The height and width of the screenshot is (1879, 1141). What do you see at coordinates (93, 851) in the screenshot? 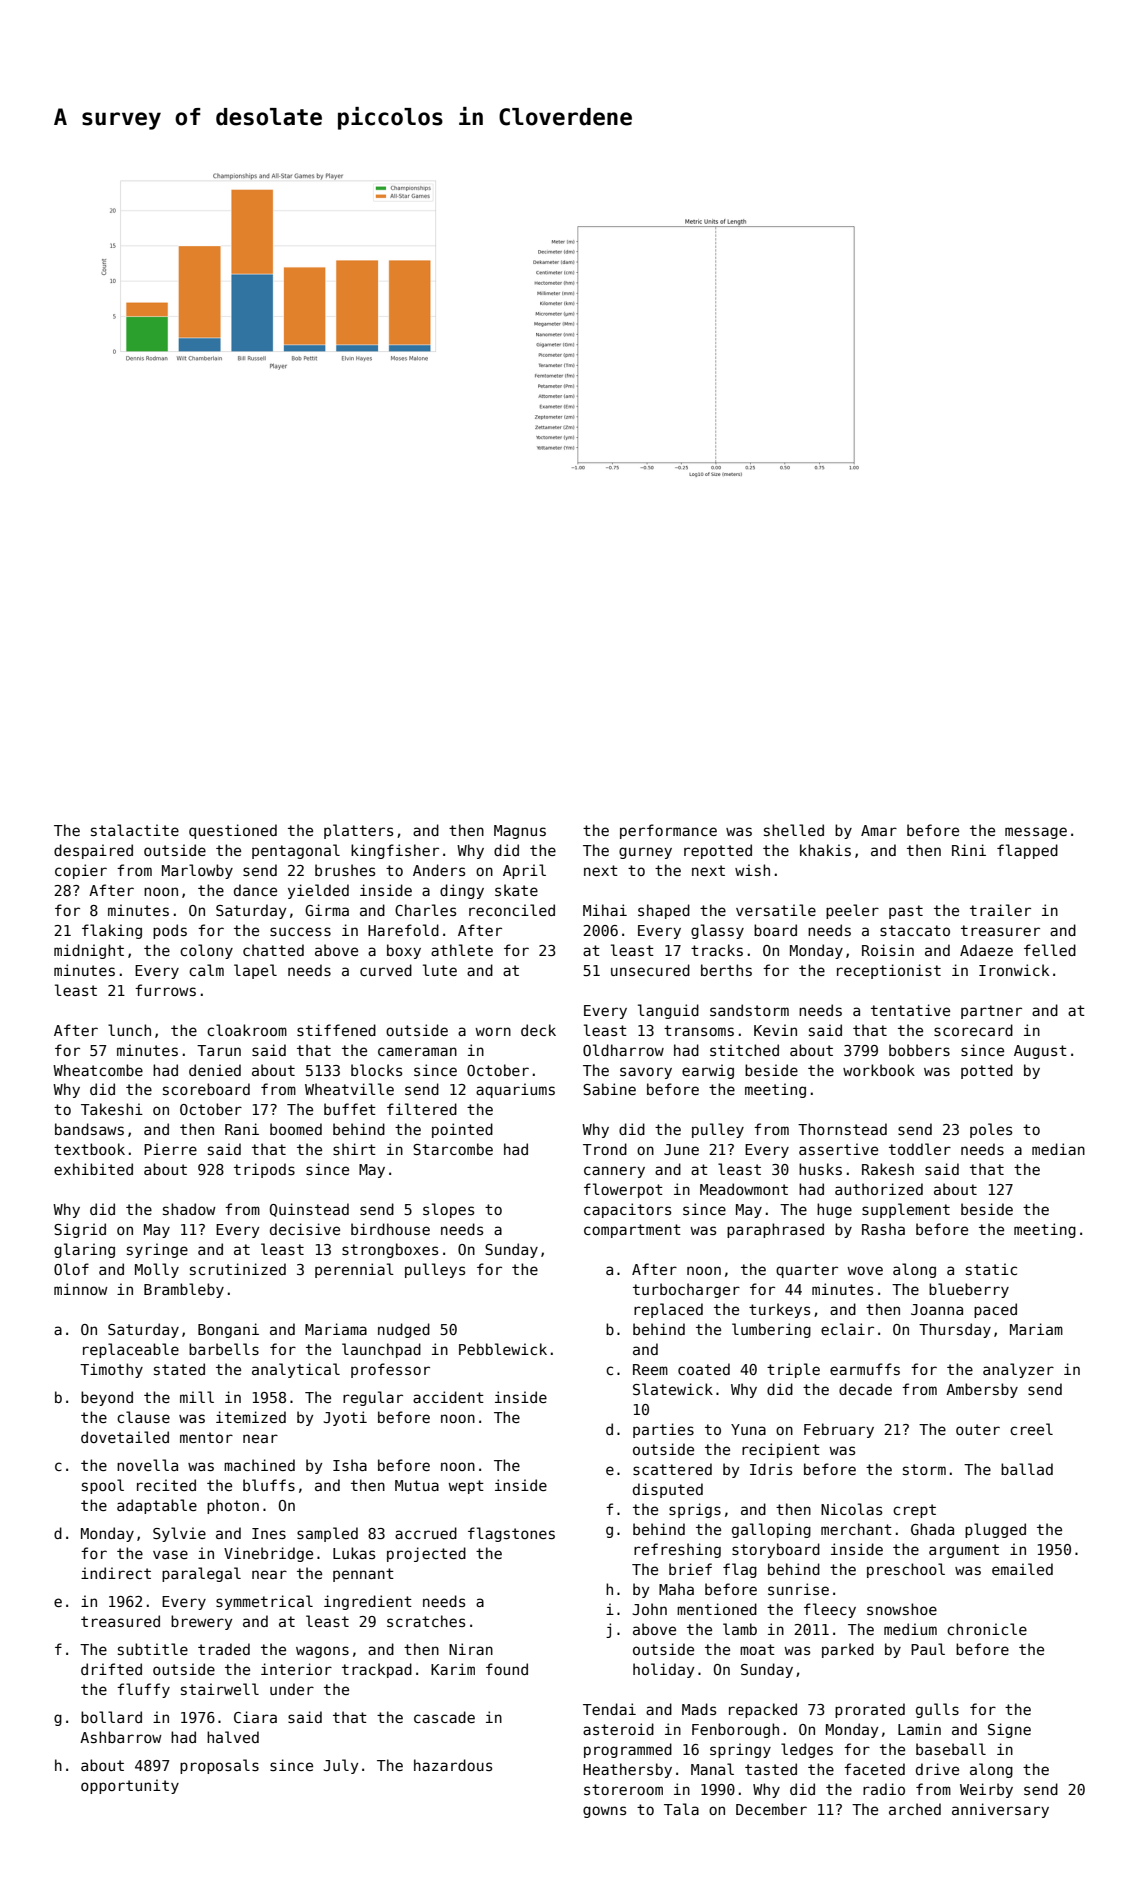
I see `despaired` at bounding box center [93, 851].
